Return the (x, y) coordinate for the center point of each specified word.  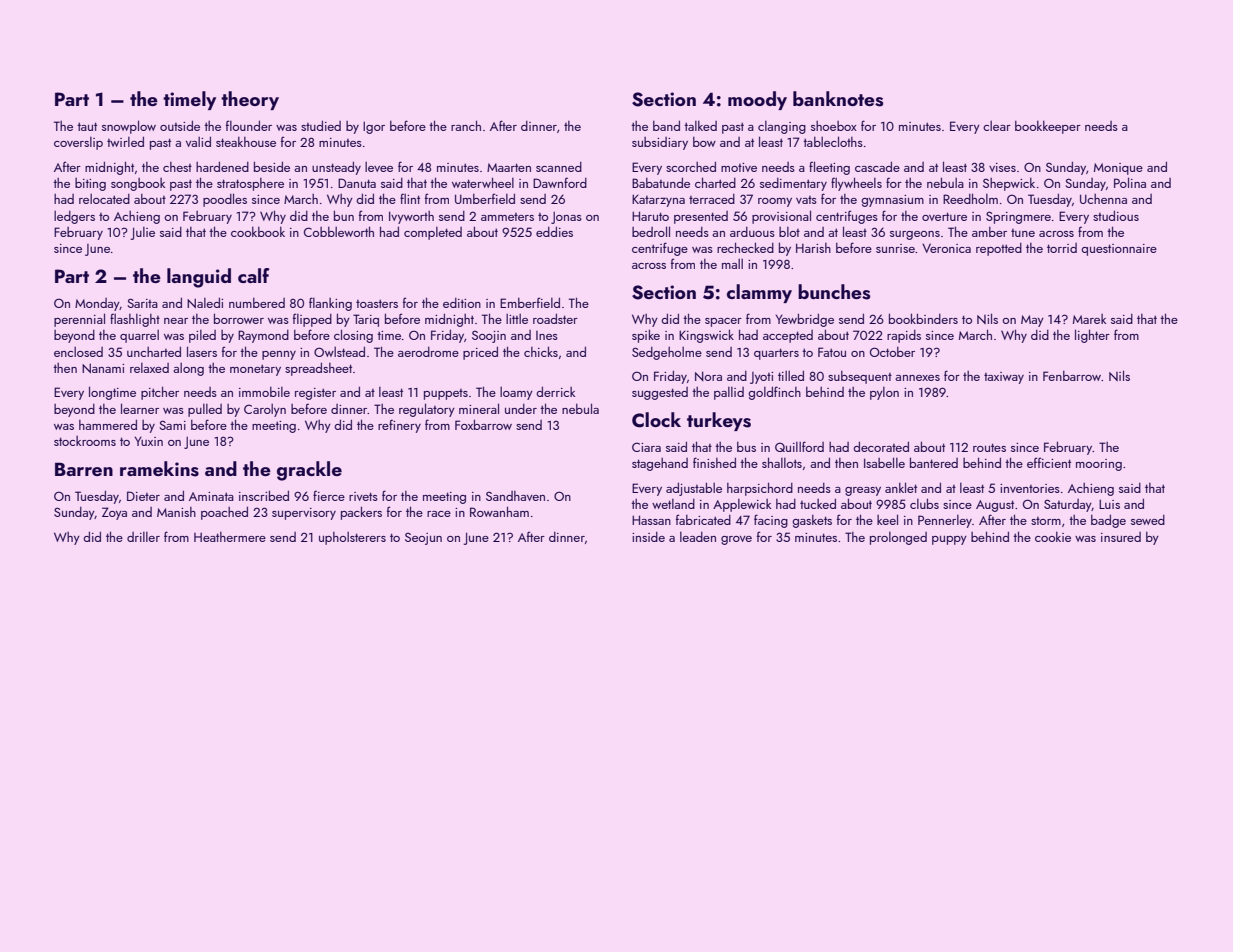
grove (736, 540)
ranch (466, 125)
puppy (949, 540)
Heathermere (230, 537)
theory (250, 100)
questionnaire (1119, 250)
